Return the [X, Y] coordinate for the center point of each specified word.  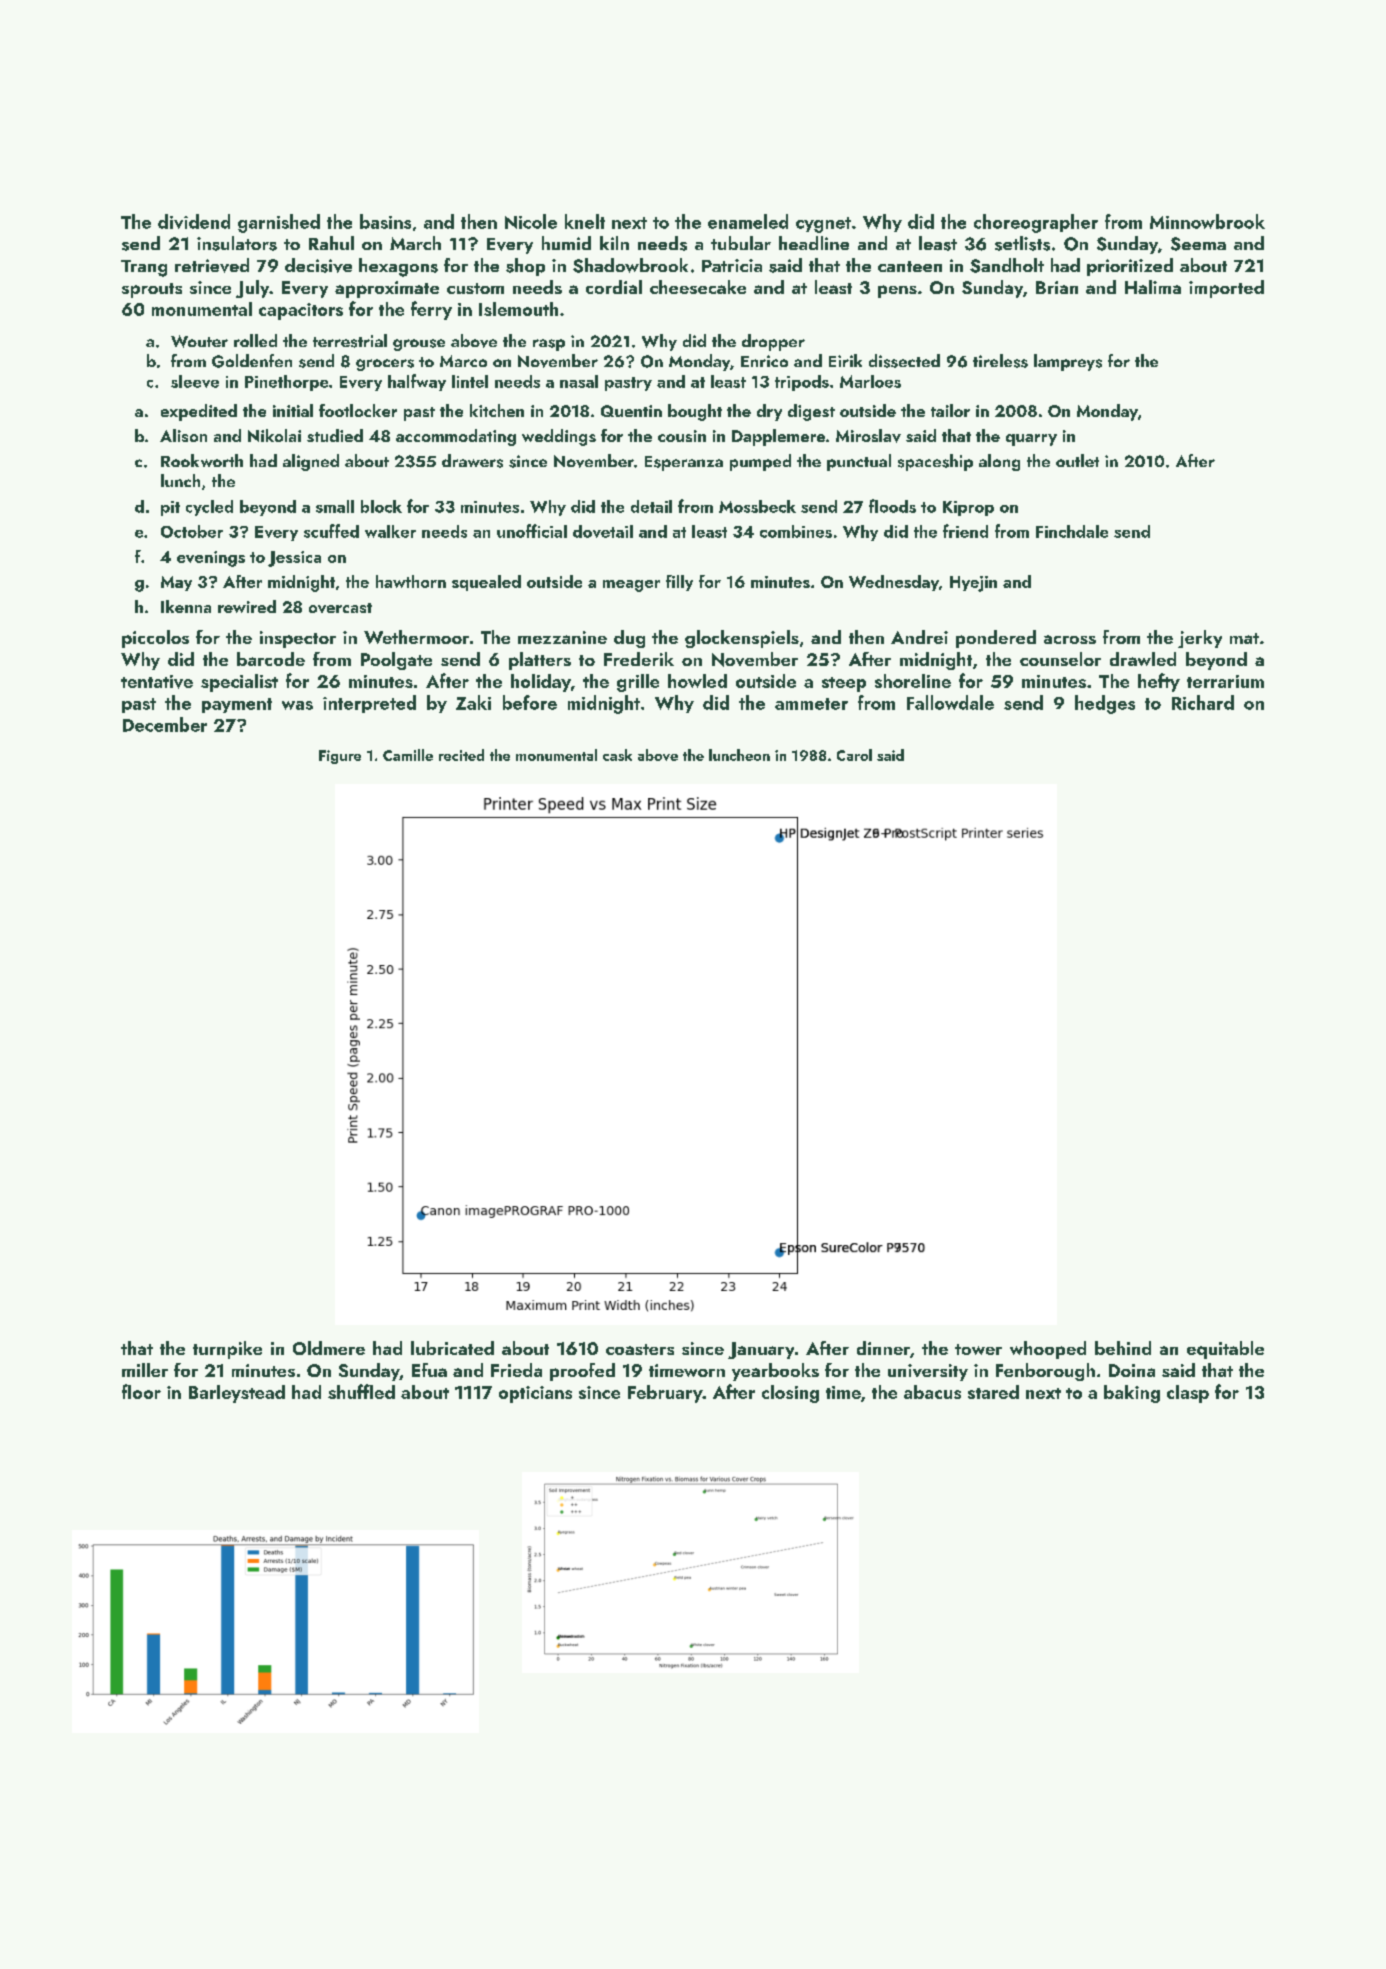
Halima [1153, 287]
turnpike [227, 1350]
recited [461, 755]
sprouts [152, 290]
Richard [1203, 702]
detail [651, 506]
